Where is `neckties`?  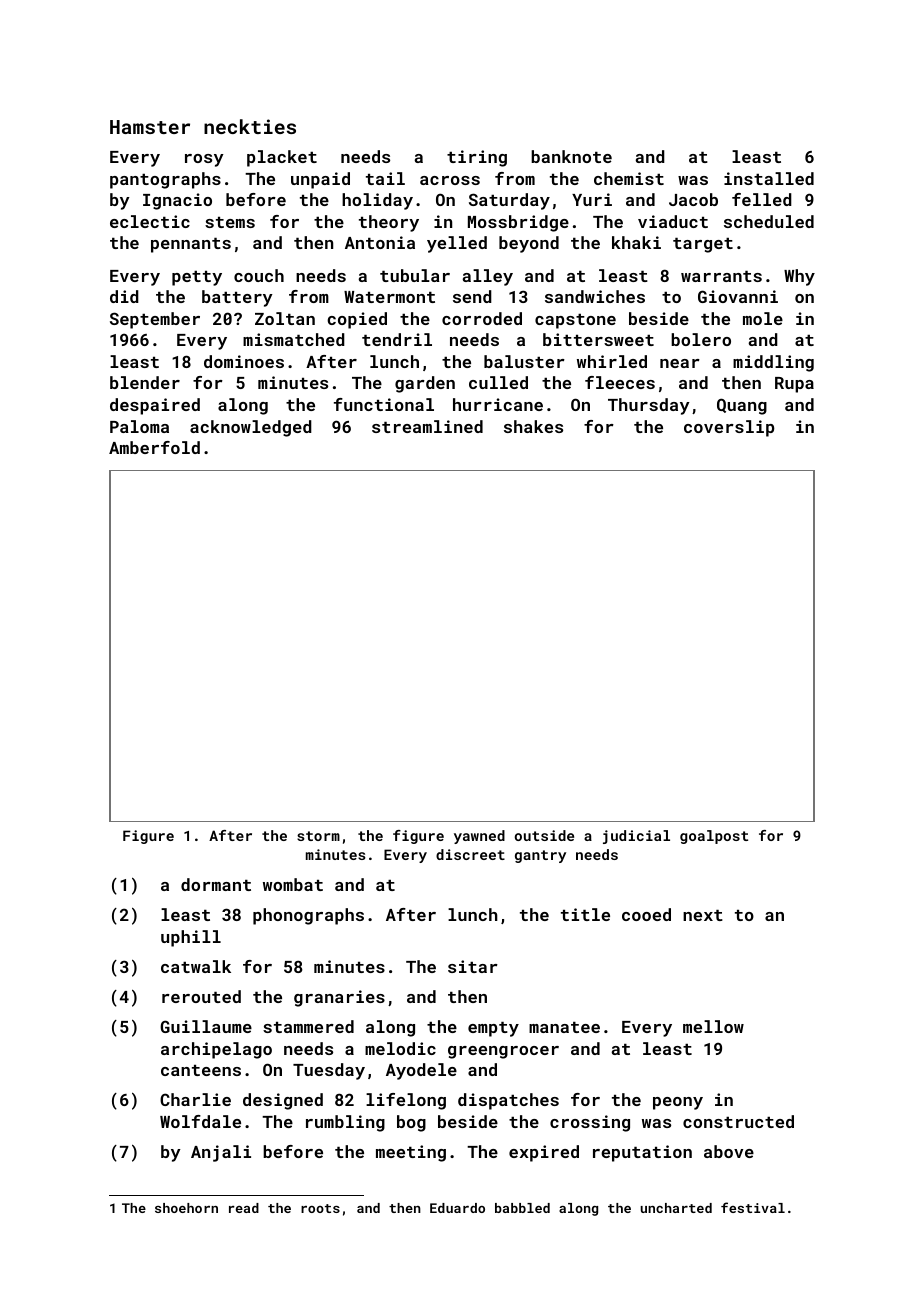 neckties is located at coordinates (250, 126).
